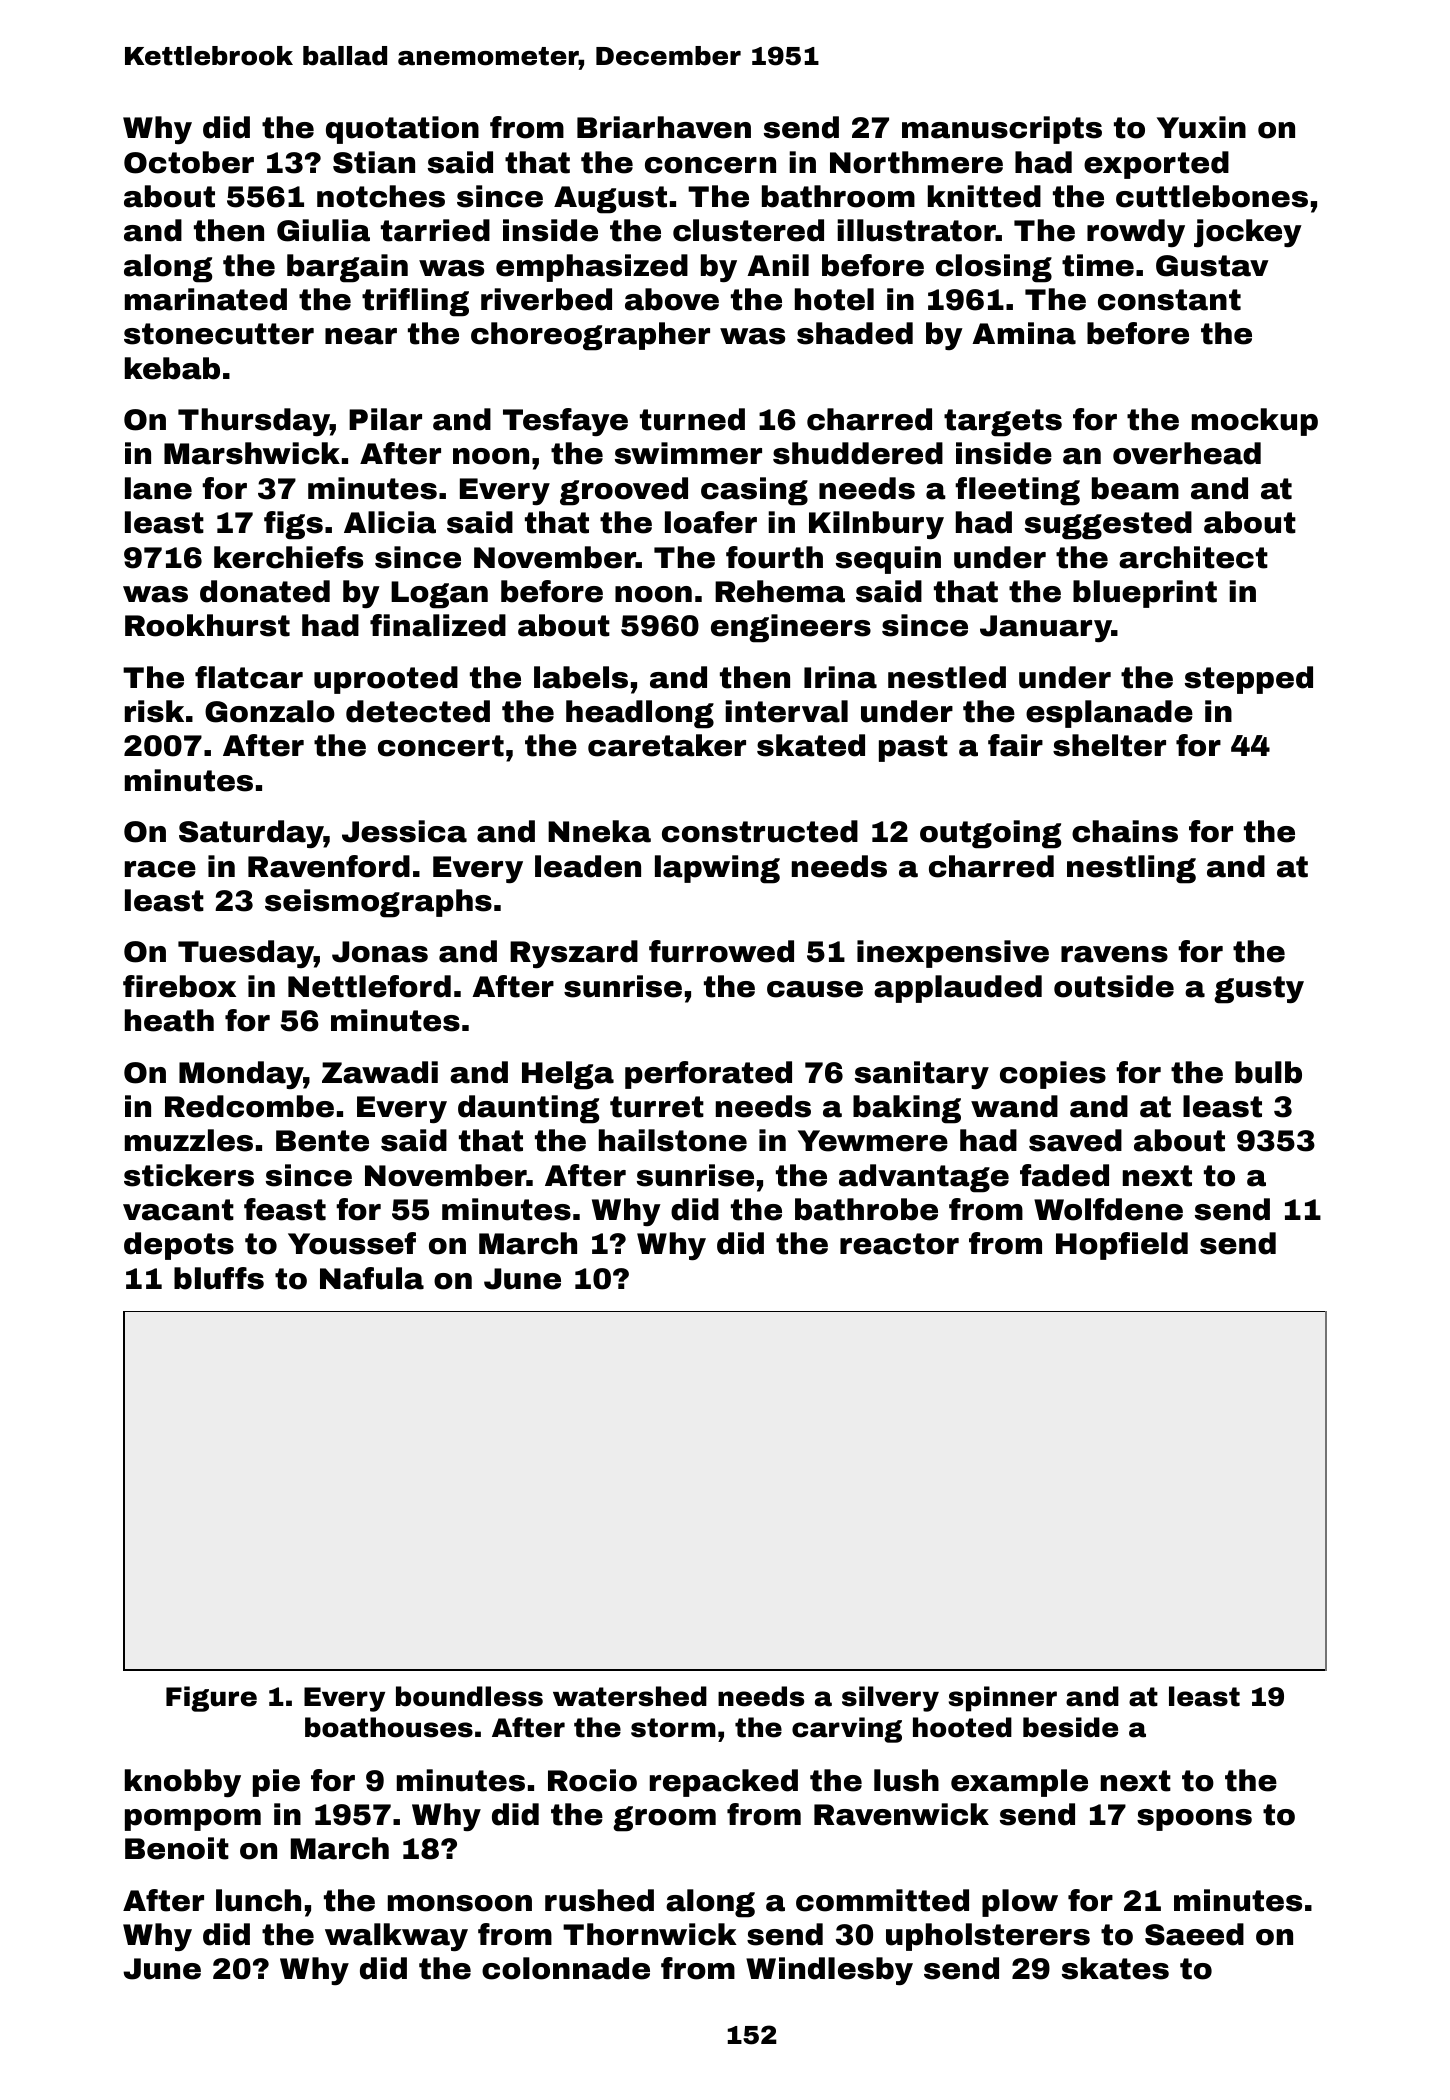  Describe the element at coordinates (1249, 680) in the screenshot. I see `stepped` at that location.
